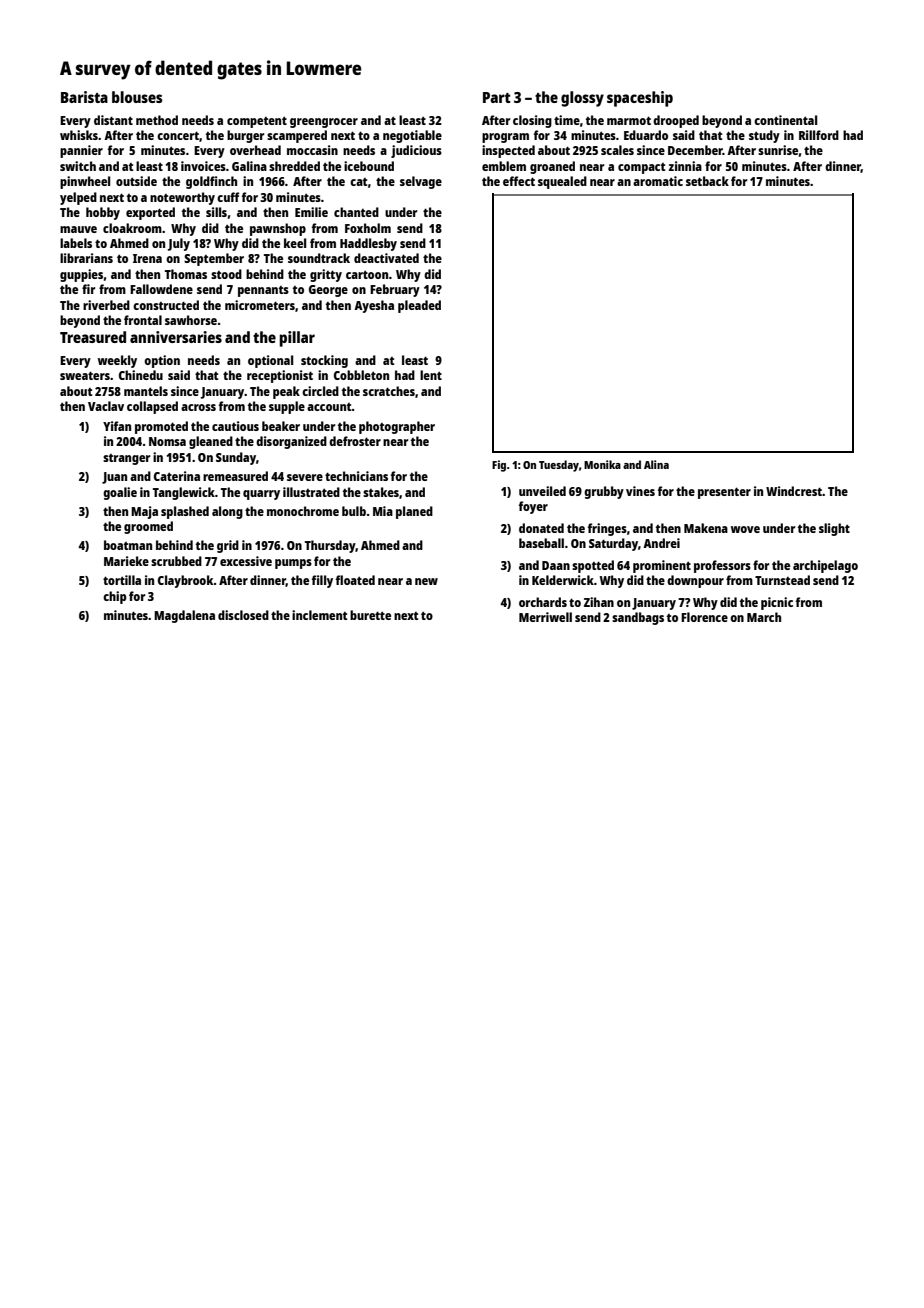  I want to click on groaned, so click(552, 167).
